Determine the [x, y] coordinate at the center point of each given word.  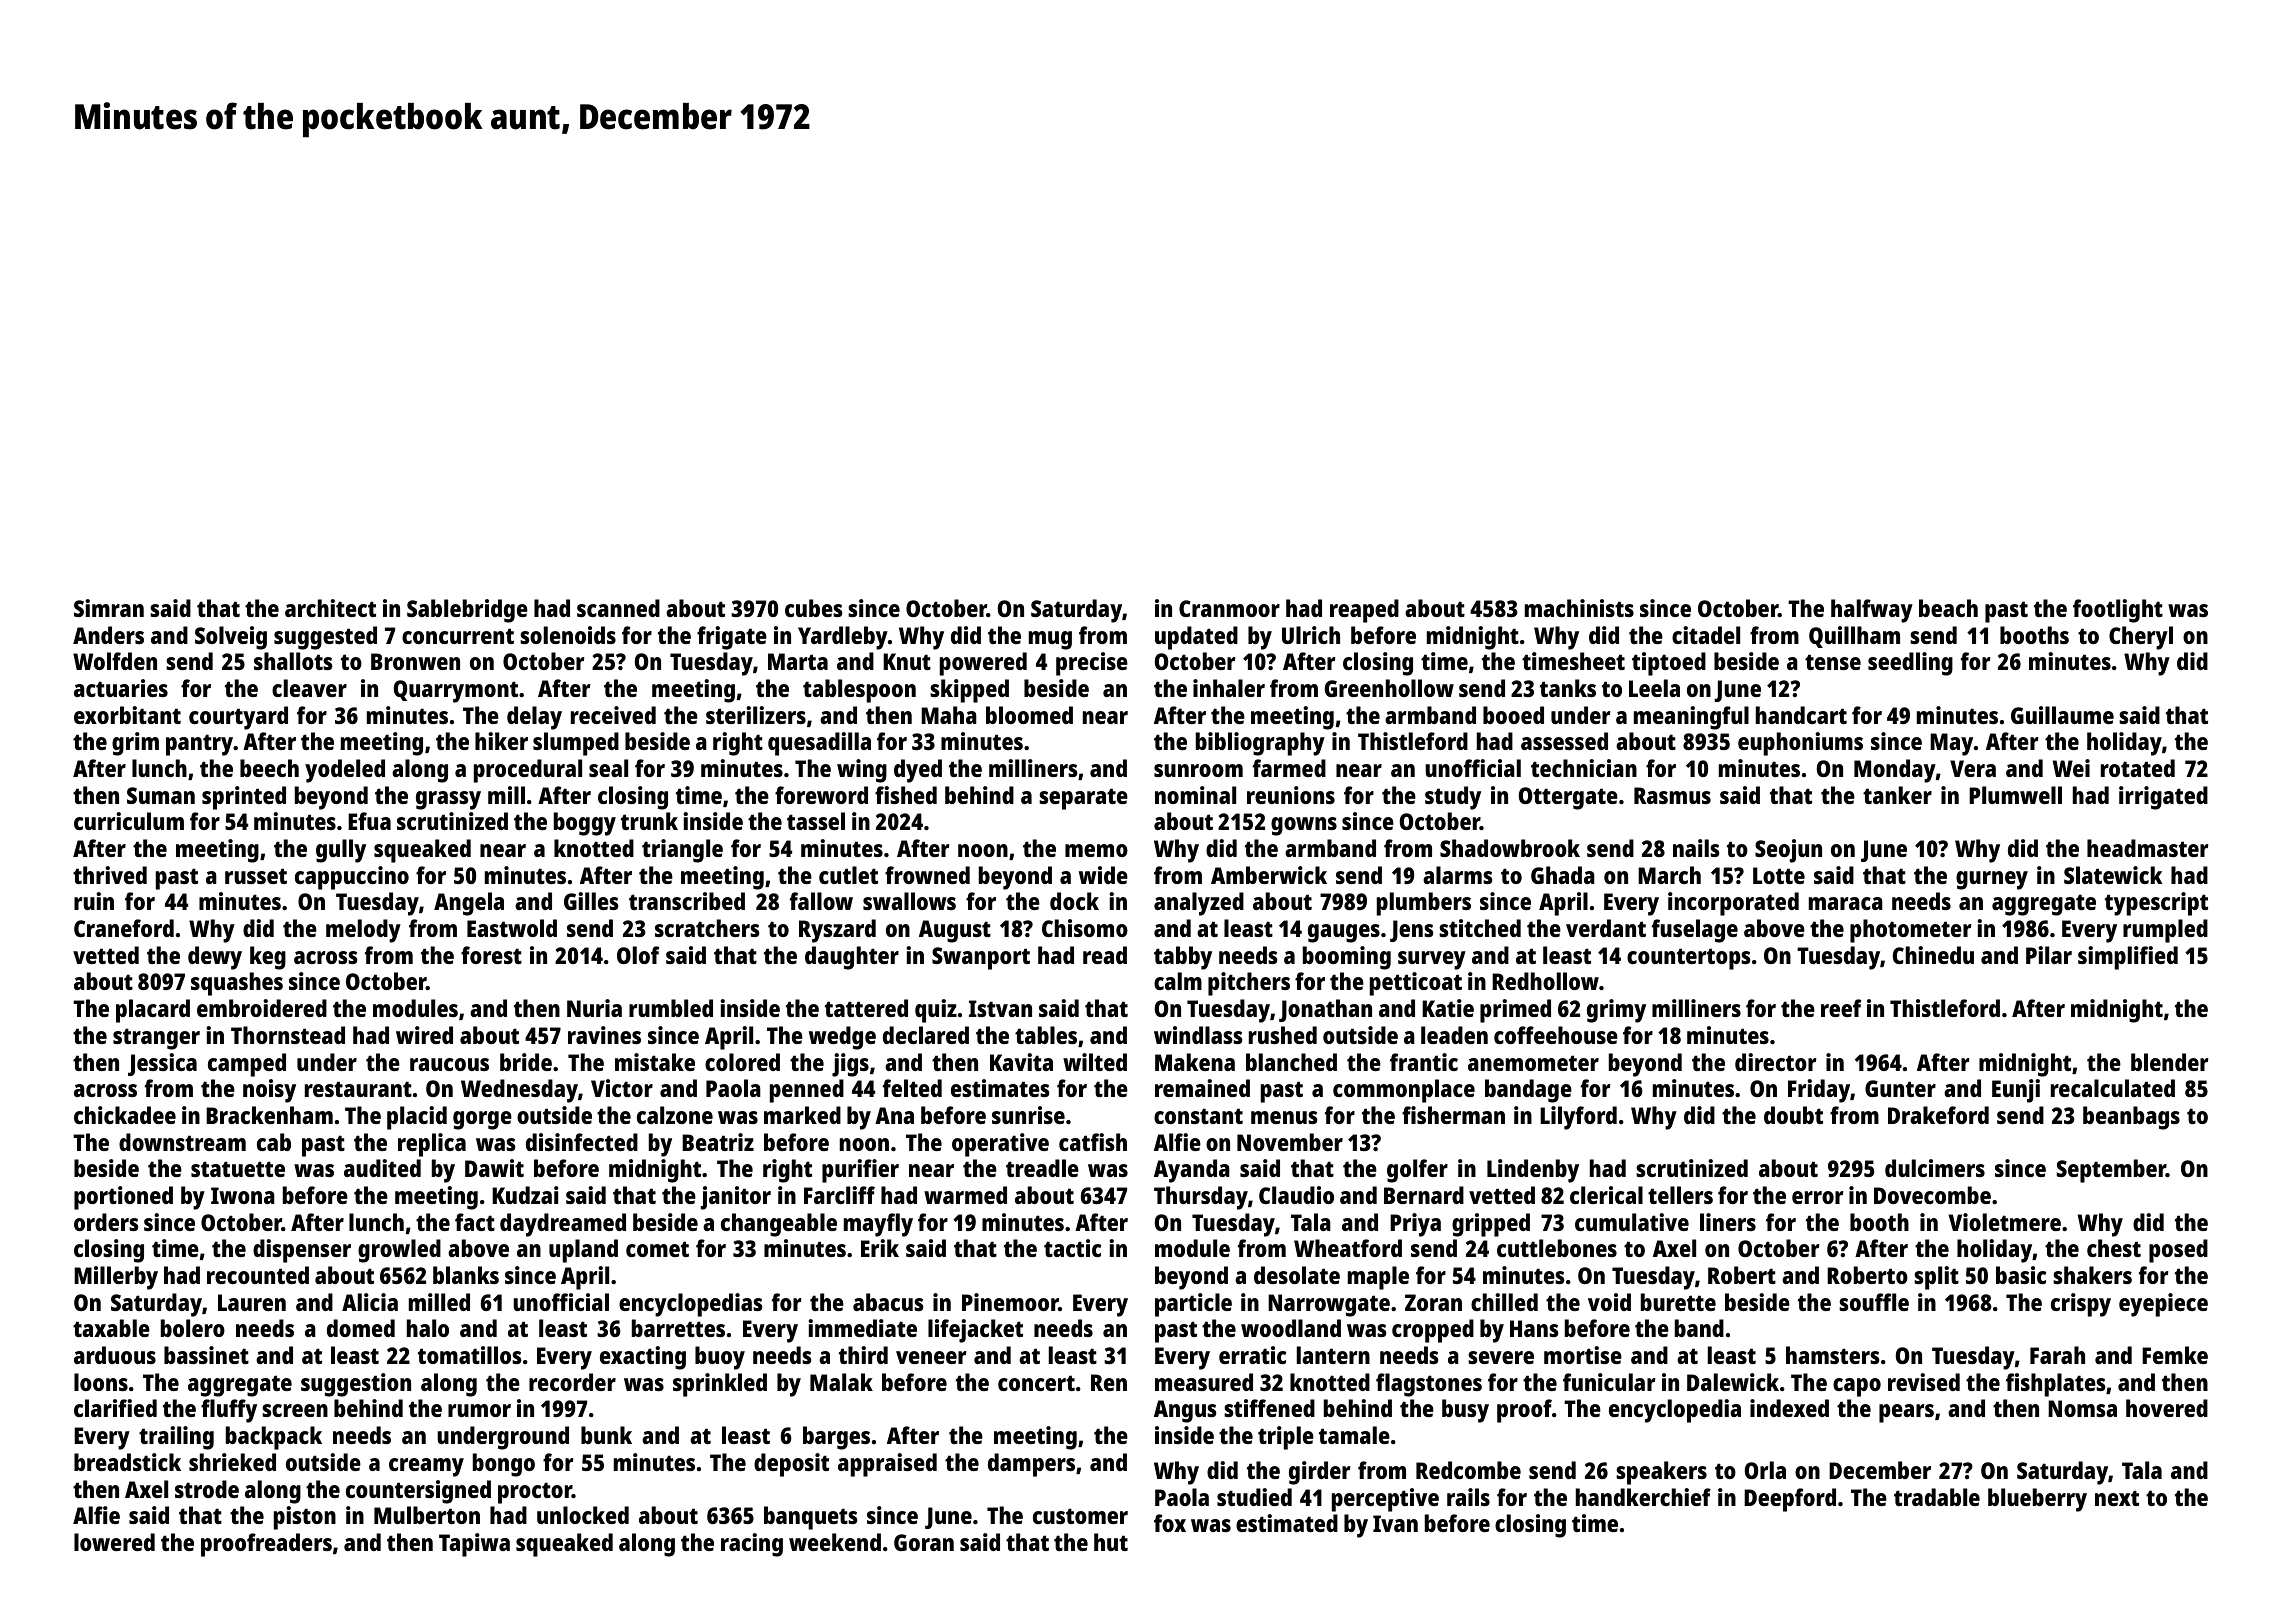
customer [1080, 1516]
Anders [108, 635]
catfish [1093, 1142]
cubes [814, 608]
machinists [1579, 608]
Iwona [243, 1195]
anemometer [1533, 1063]
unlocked [583, 1515]
